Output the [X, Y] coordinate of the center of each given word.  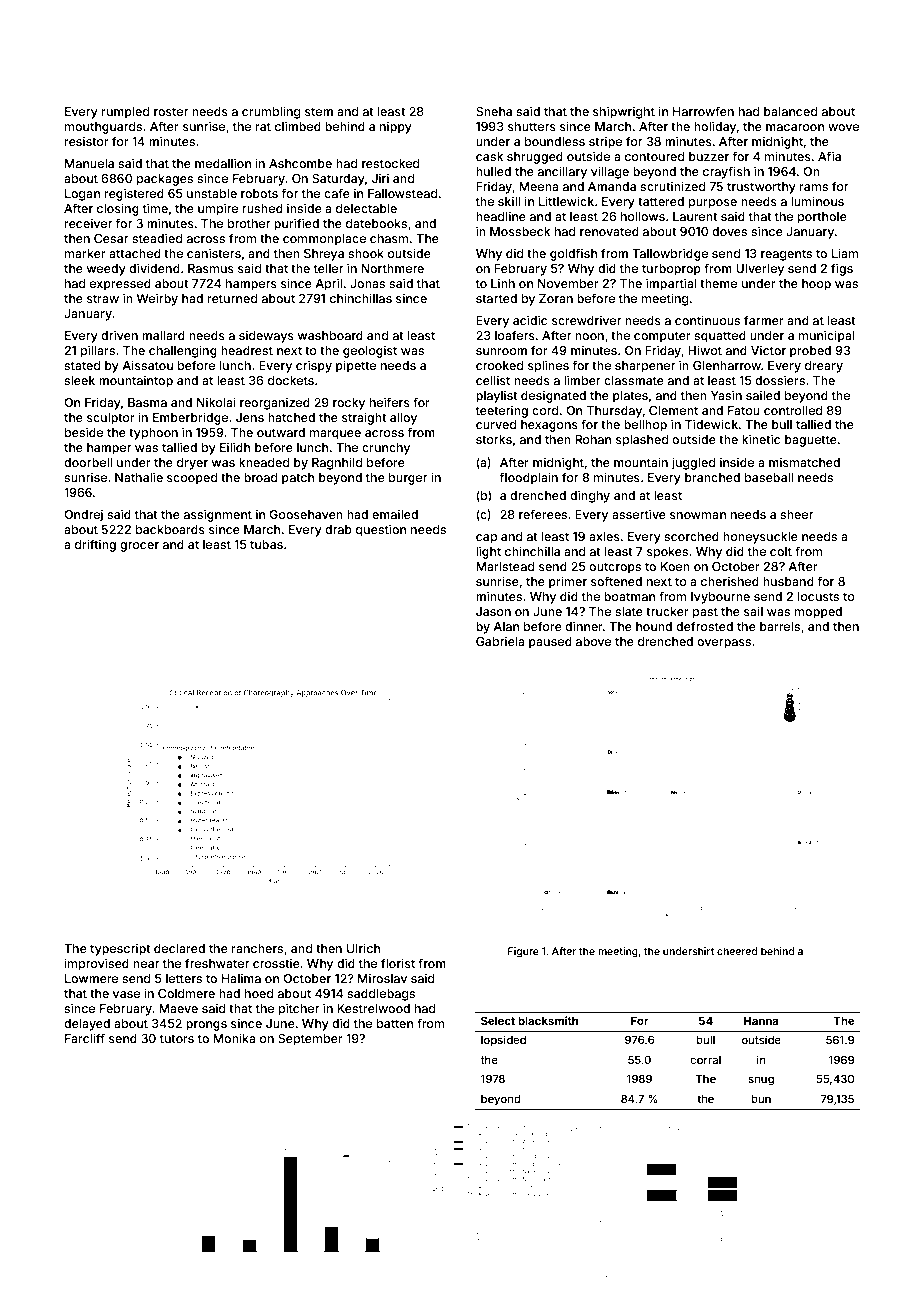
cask [489, 156]
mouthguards [103, 128]
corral [705, 1060]
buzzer [709, 156]
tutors [177, 1038]
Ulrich [363, 948]
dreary [824, 367]
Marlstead [505, 566]
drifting [95, 545]
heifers [390, 402]
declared [179, 948]
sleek [79, 380]
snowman [698, 515]
